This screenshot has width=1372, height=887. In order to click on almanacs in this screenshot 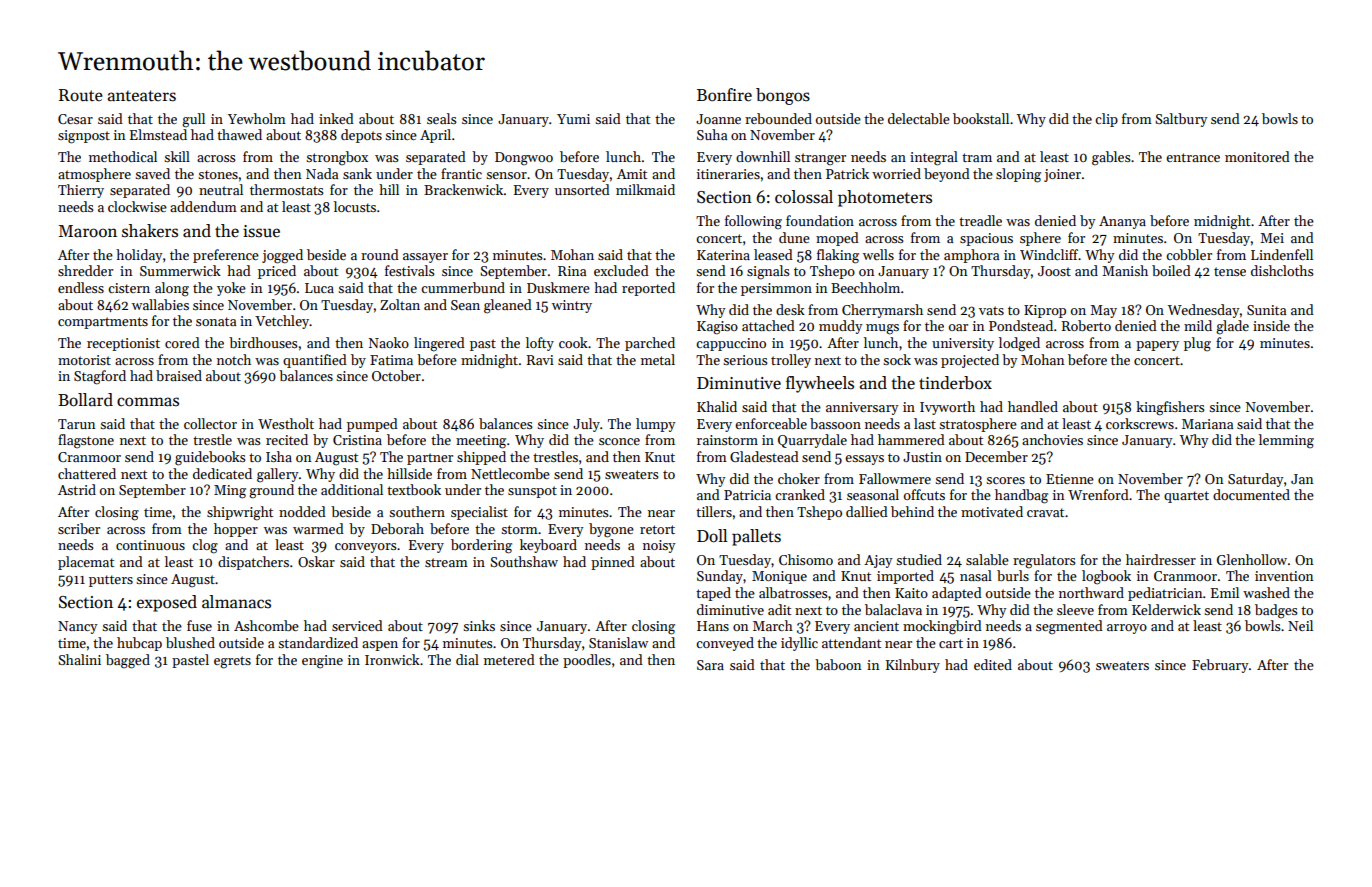, I will do `click(236, 602)`.
